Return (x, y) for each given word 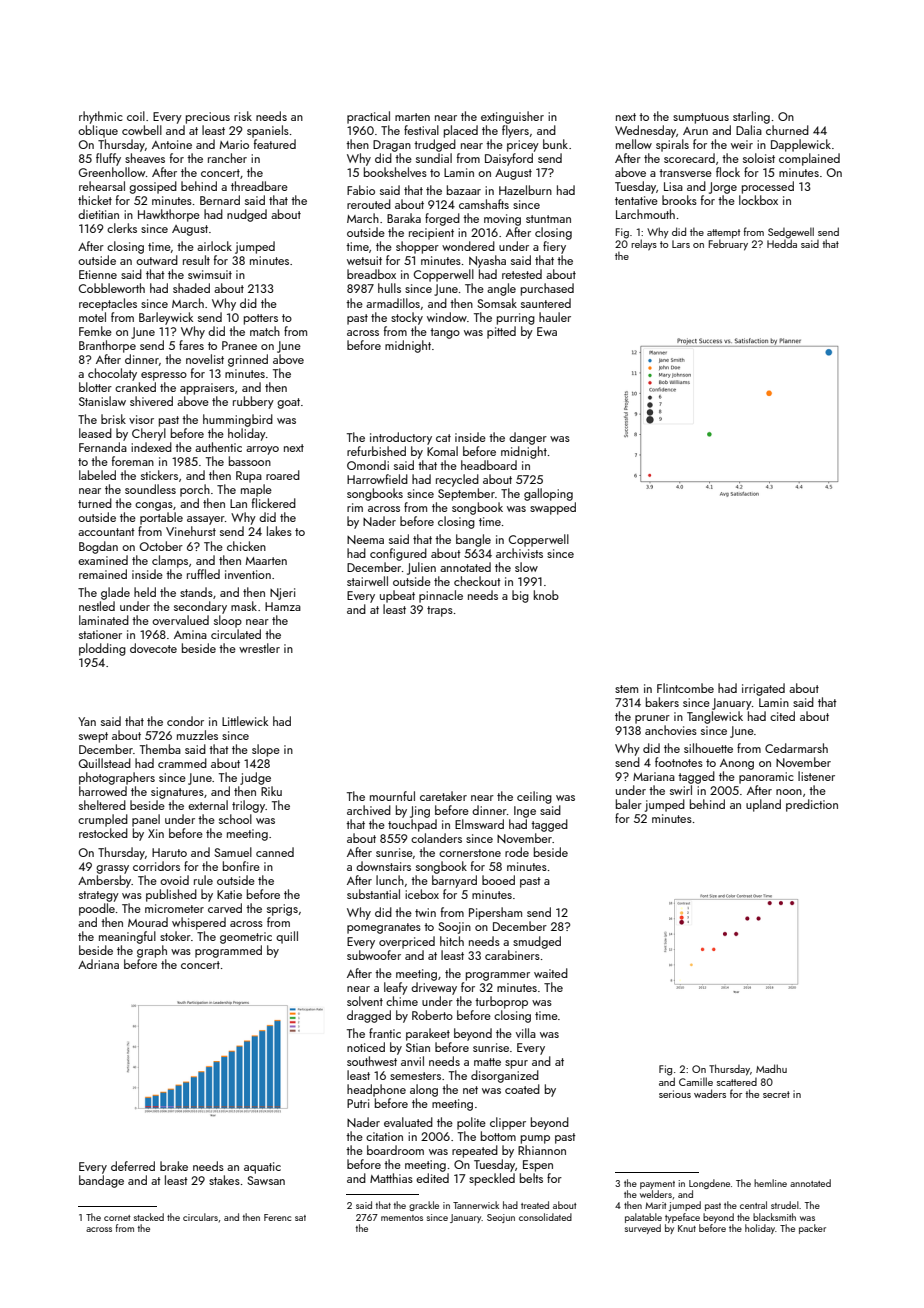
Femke (95, 331)
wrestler (259, 648)
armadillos (393, 303)
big (520, 596)
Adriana (98, 964)
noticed (366, 1047)
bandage (101, 1181)
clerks (122, 228)
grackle (424, 1206)
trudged (435, 145)
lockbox (758, 200)
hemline (770, 1183)
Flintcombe (685, 688)
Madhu (771, 1068)
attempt (723, 233)
